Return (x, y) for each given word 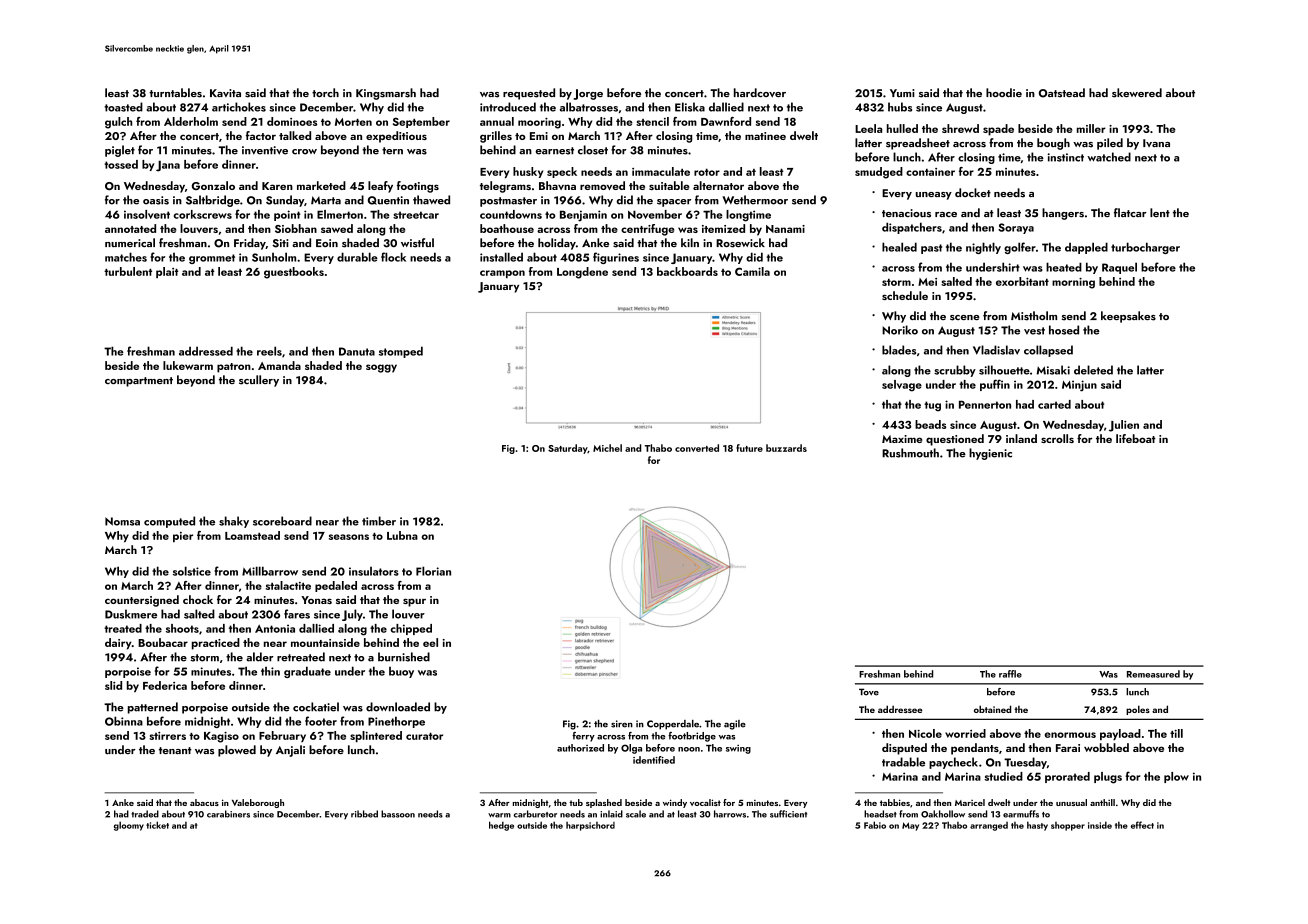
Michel (607, 448)
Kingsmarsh (386, 94)
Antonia (275, 628)
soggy (381, 368)
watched (1109, 157)
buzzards (786, 448)
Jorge (588, 94)
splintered (376, 736)
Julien (1124, 426)
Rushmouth (910, 453)
